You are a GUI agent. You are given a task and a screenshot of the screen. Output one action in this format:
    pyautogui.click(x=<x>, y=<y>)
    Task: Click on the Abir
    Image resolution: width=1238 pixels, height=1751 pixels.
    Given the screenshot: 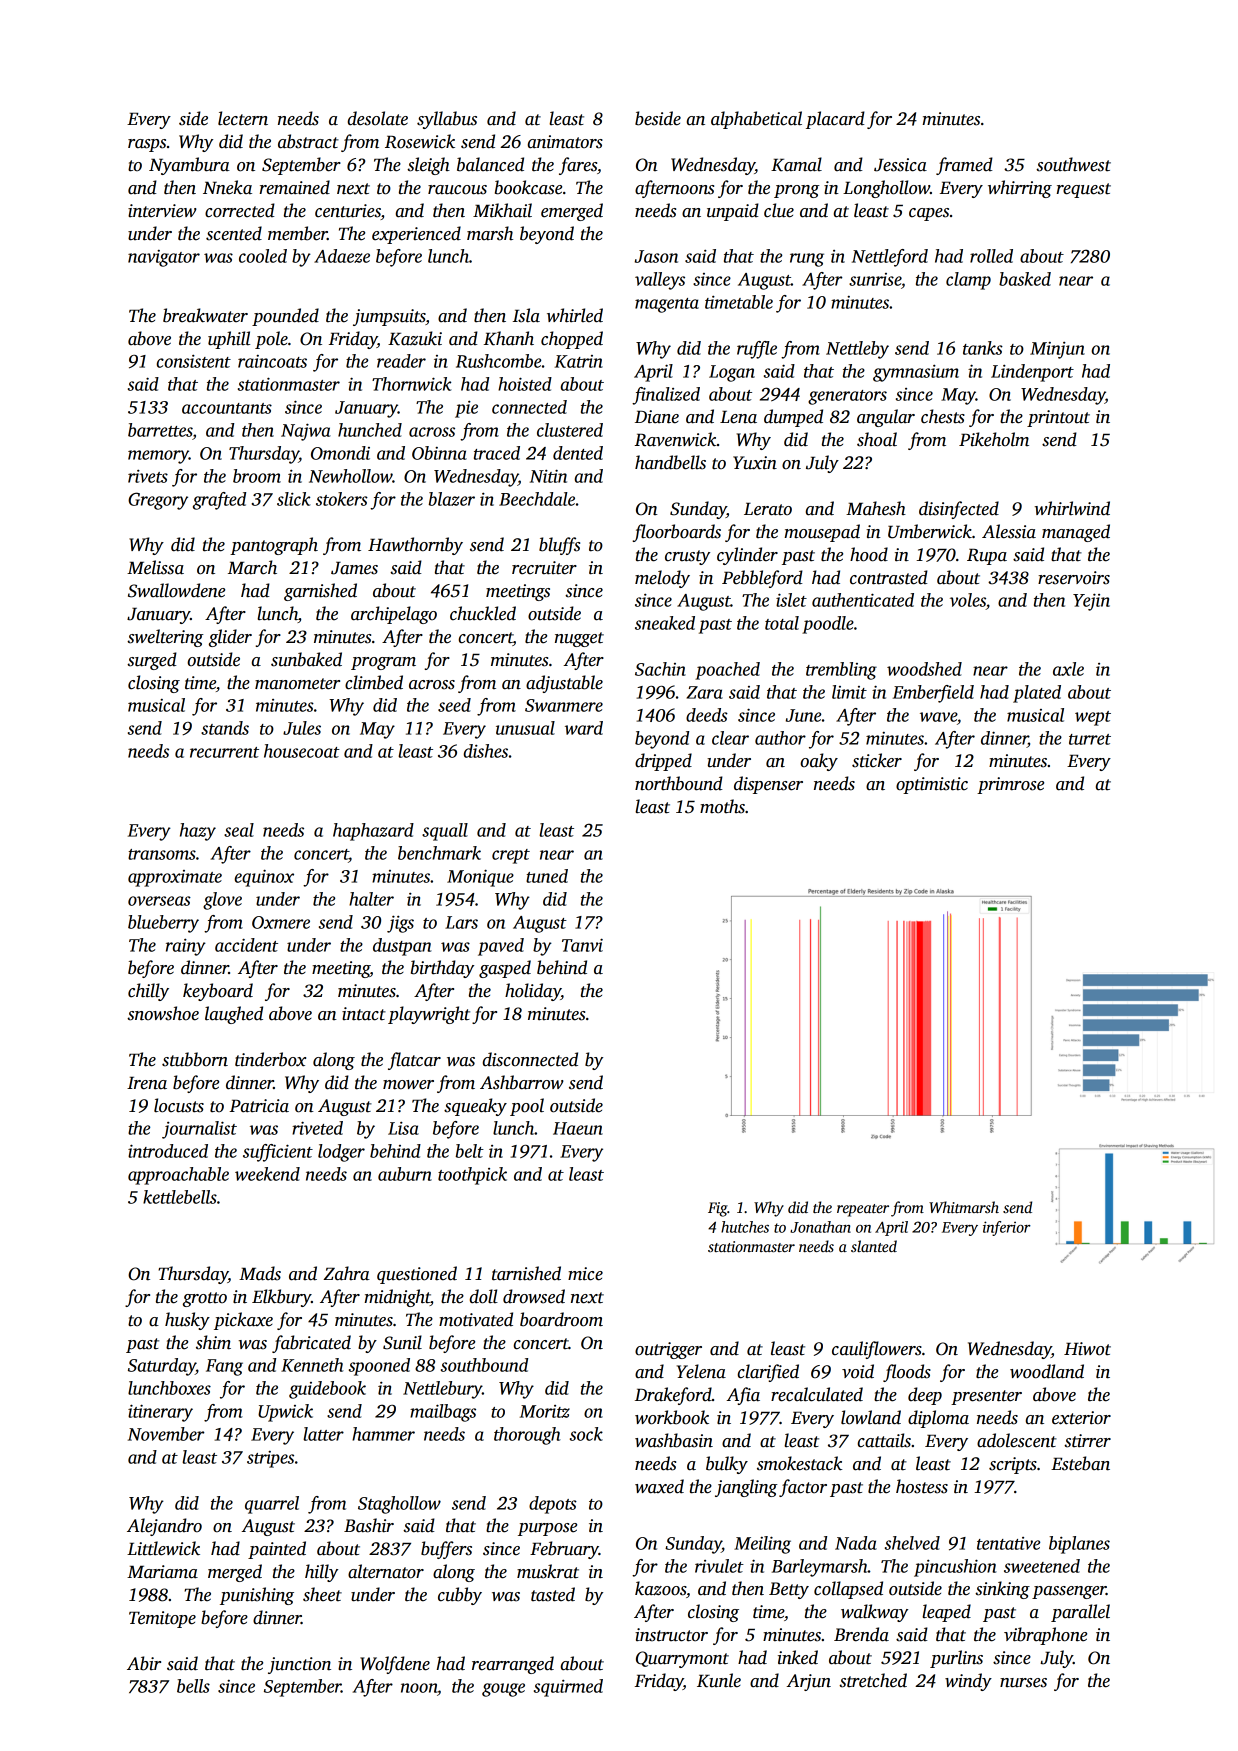 What is the action you would take?
    pyautogui.click(x=144, y=1663)
